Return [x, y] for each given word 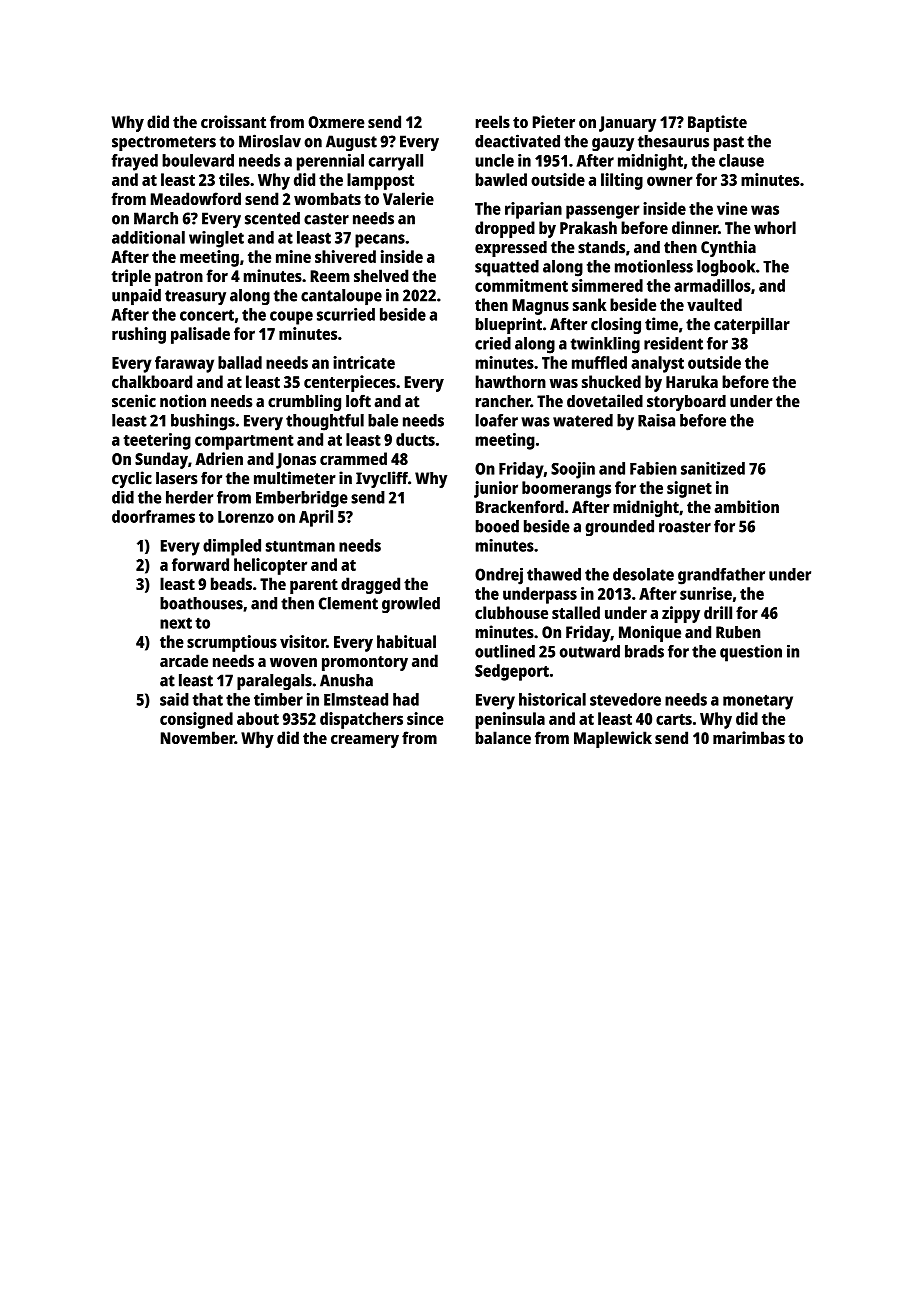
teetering [157, 441]
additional [148, 237]
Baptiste [717, 123]
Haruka [692, 381]
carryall [396, 162]
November [198, 737]
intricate [364, 362]
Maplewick [613, 739]
